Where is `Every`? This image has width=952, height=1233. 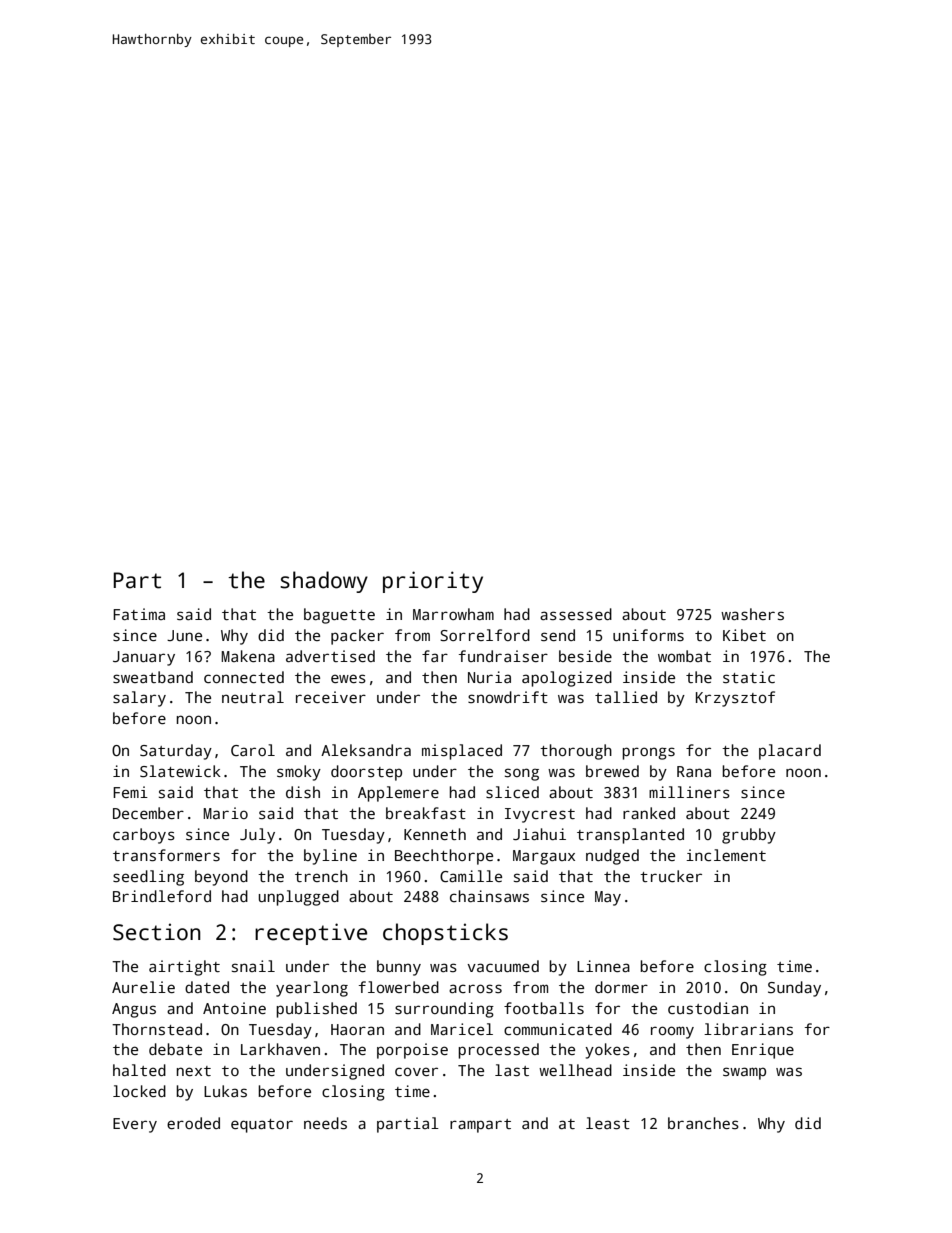
Every is located at coordinates (135, 1125).
